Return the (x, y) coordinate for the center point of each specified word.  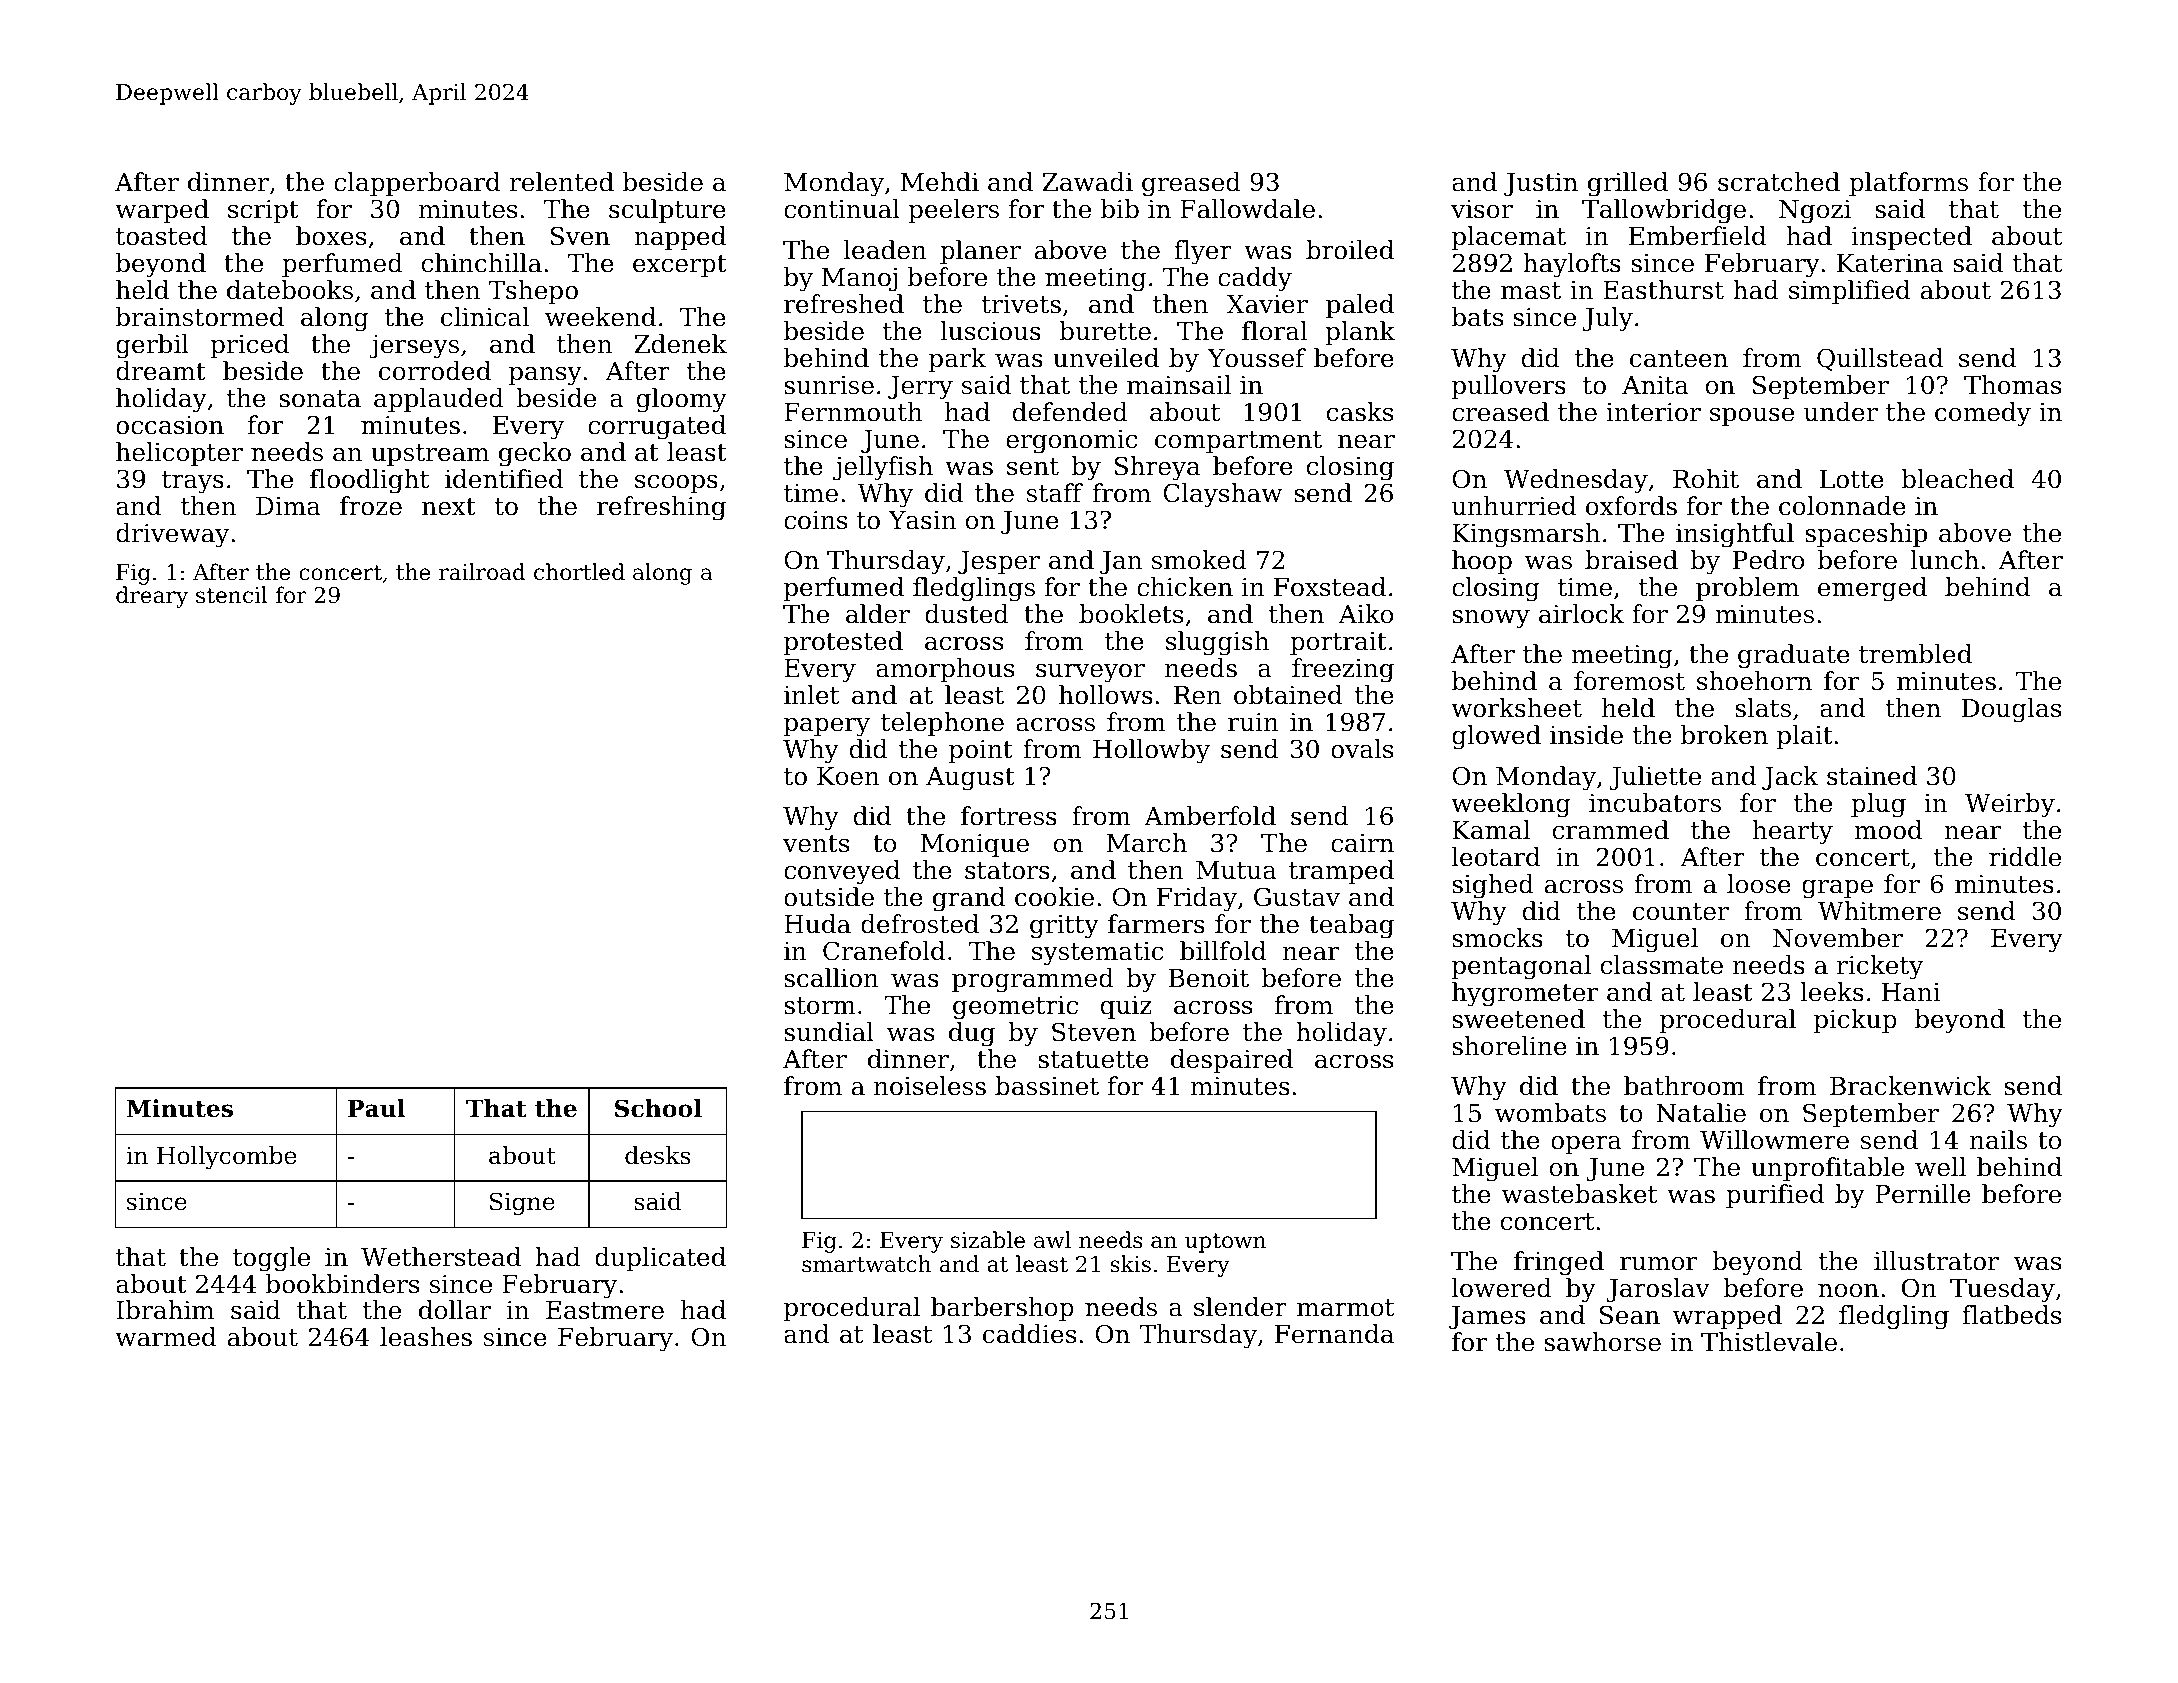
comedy (1983, 414)
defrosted (920, 924)
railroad (482, 572)
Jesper (999, 562)
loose (1759, 884)
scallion (831, 978)
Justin (1541, 184)
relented (562, 182)
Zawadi (1087, 182)
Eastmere (605, 1310)
